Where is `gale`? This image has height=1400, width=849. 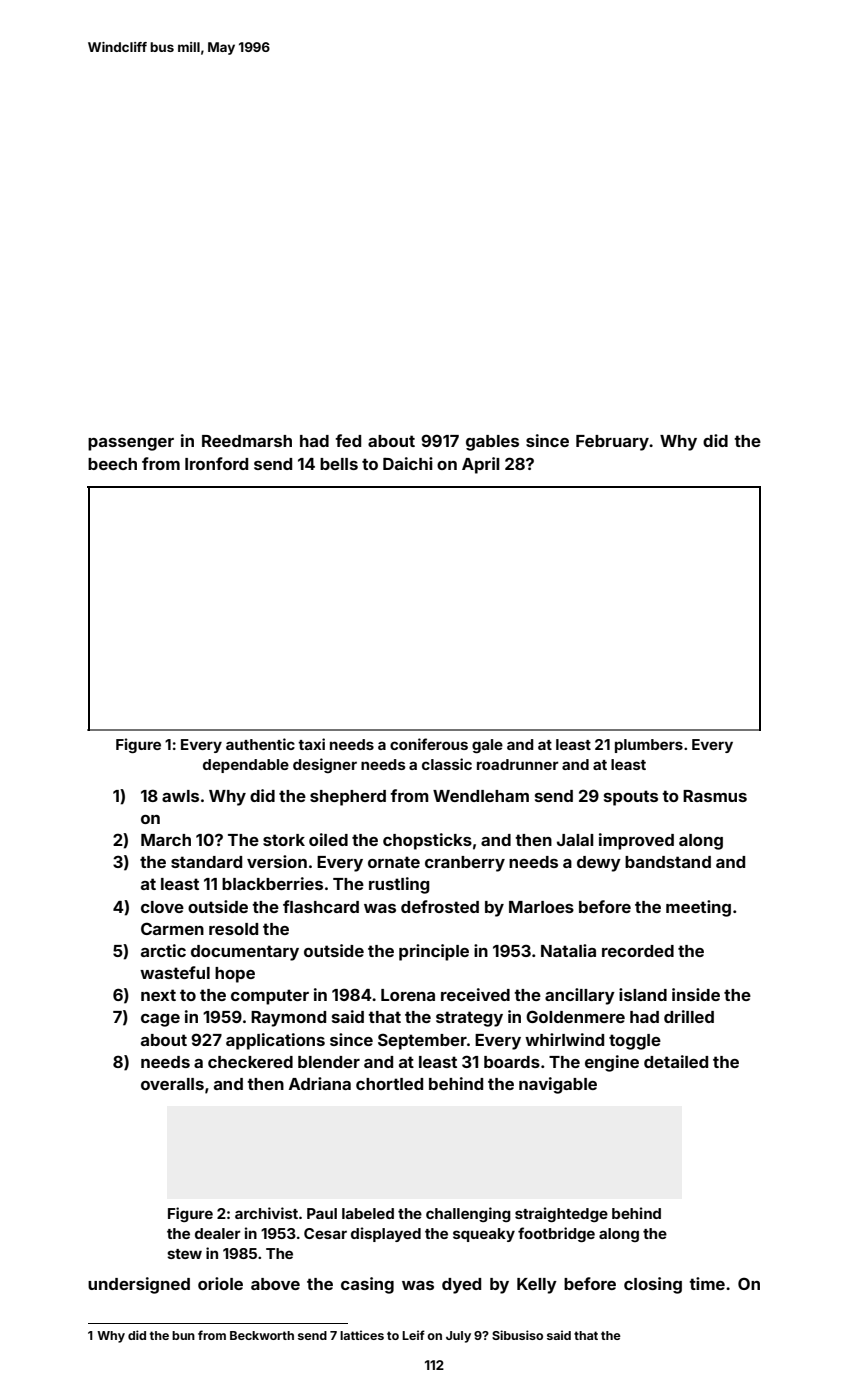
gale is located at coordinates (487, 746).
